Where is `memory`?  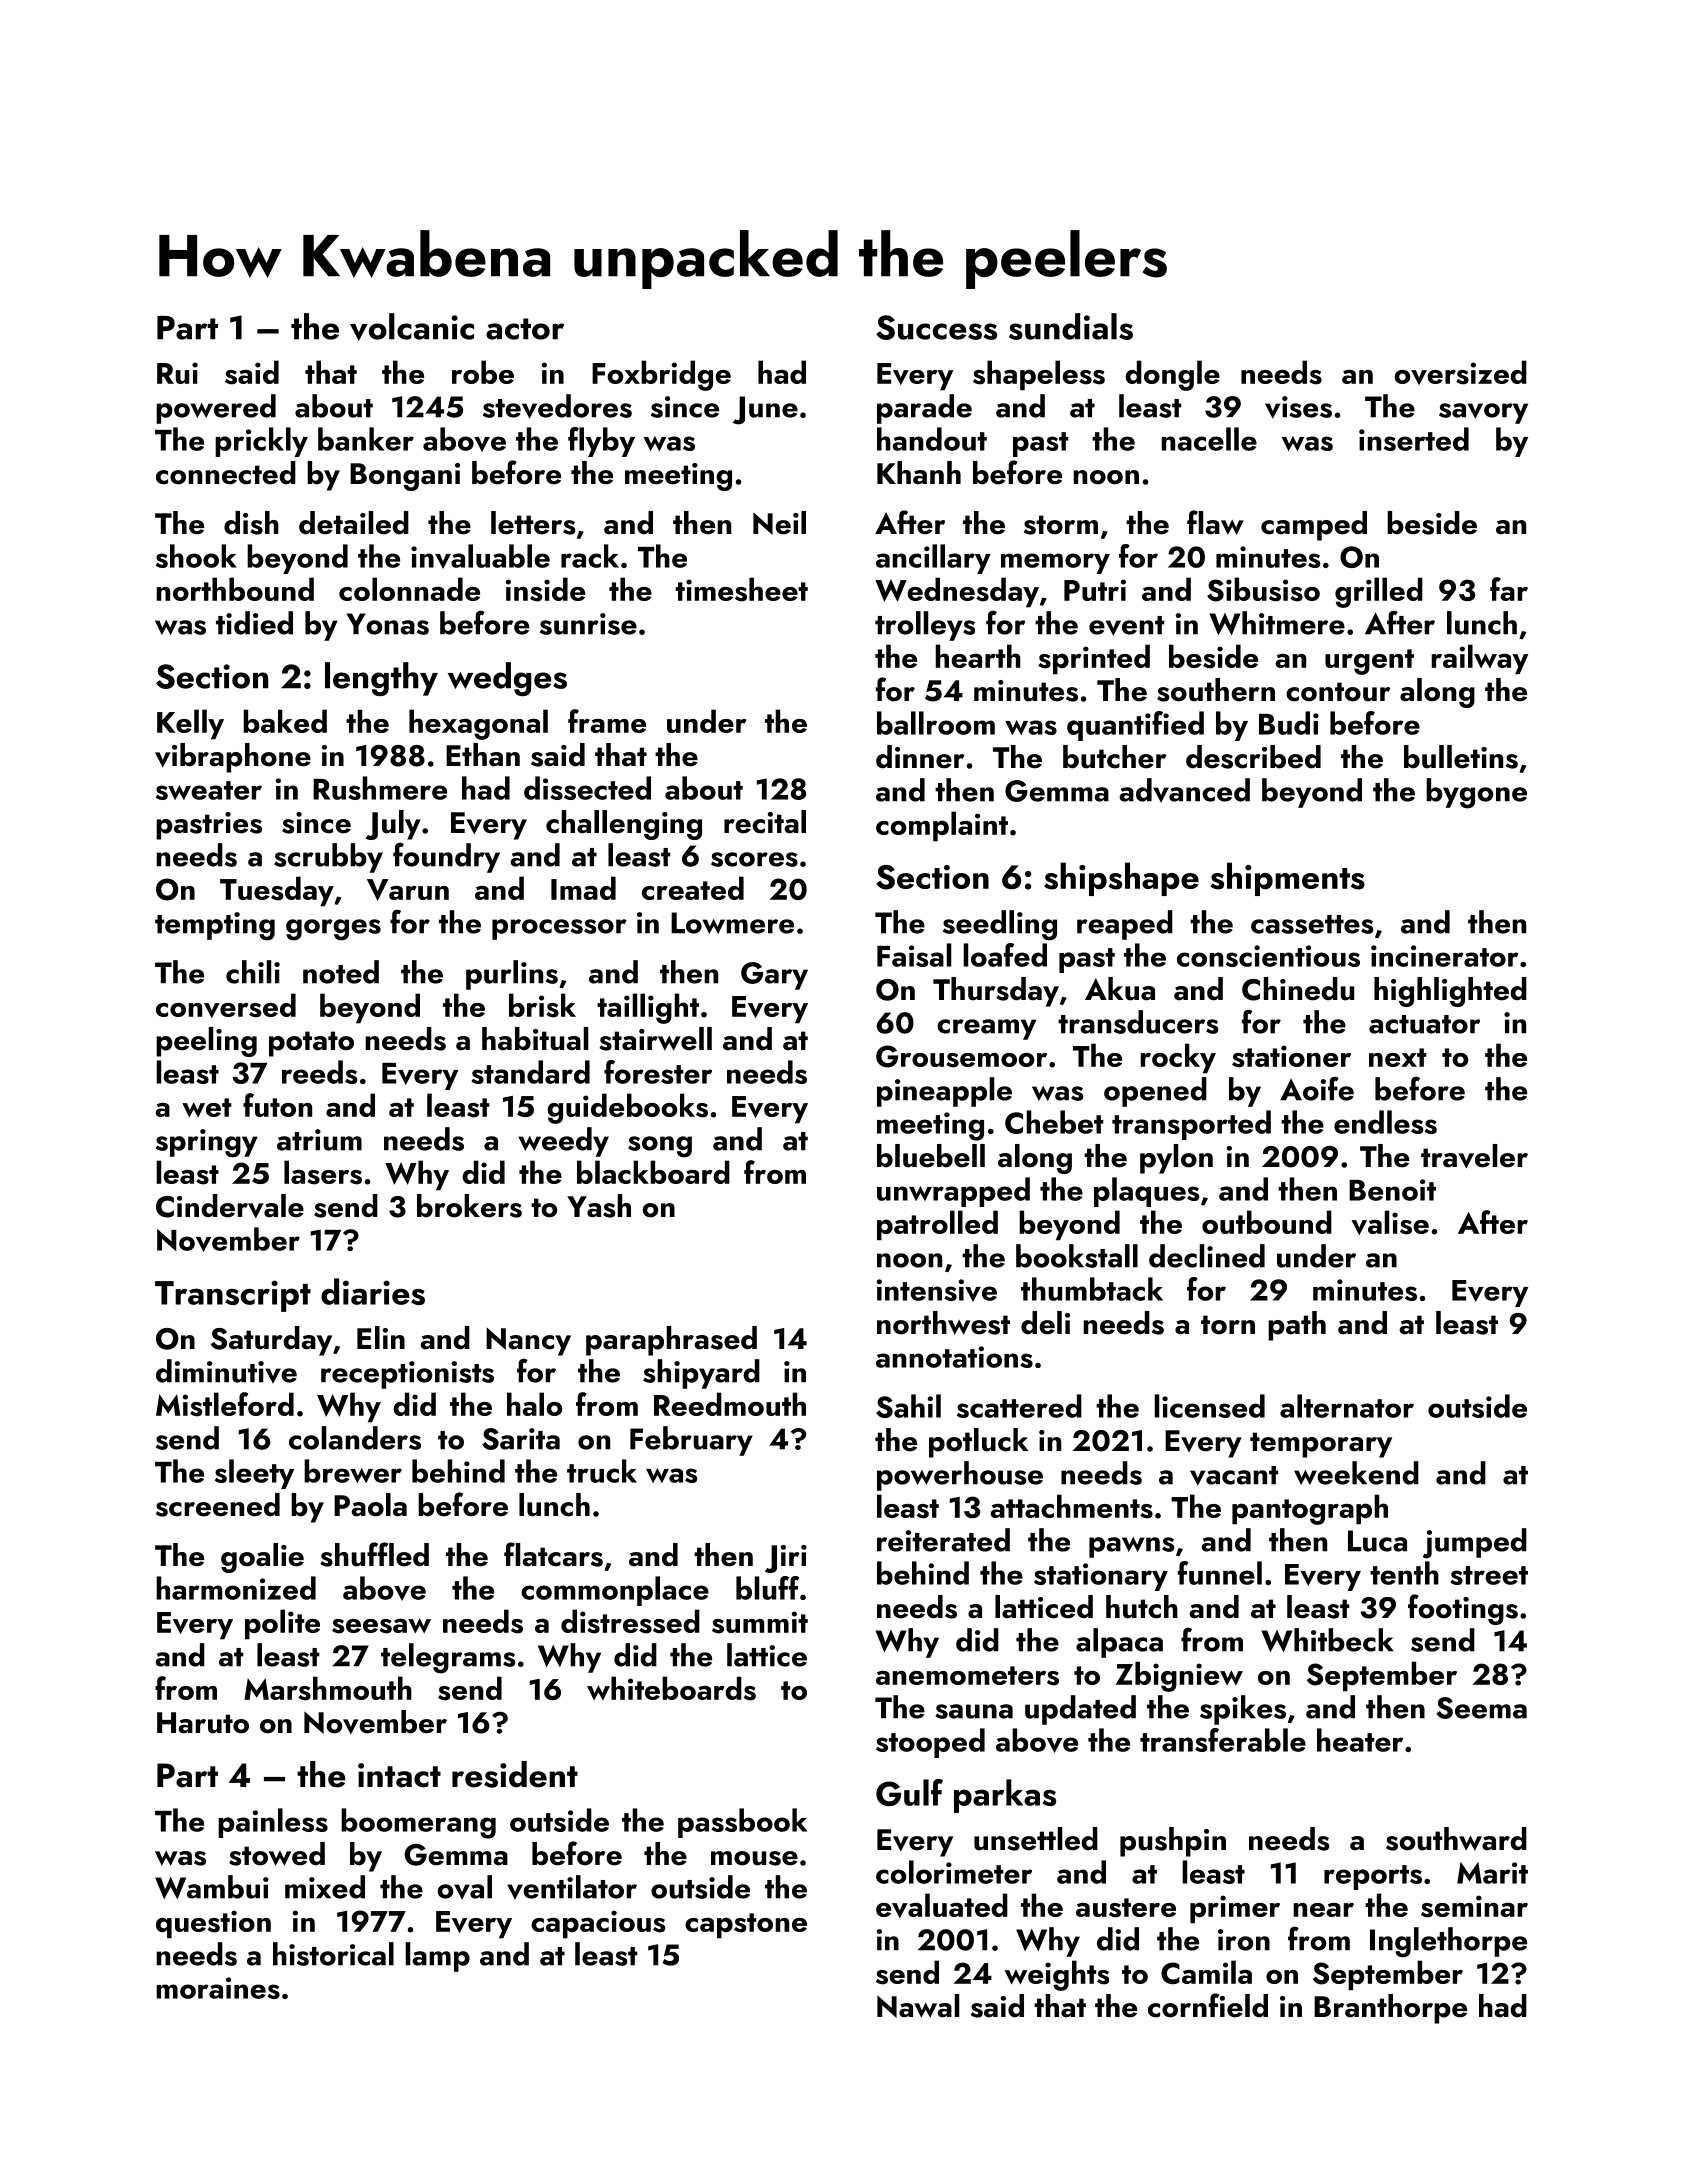 memory is located at coordinates (1055, 563).
